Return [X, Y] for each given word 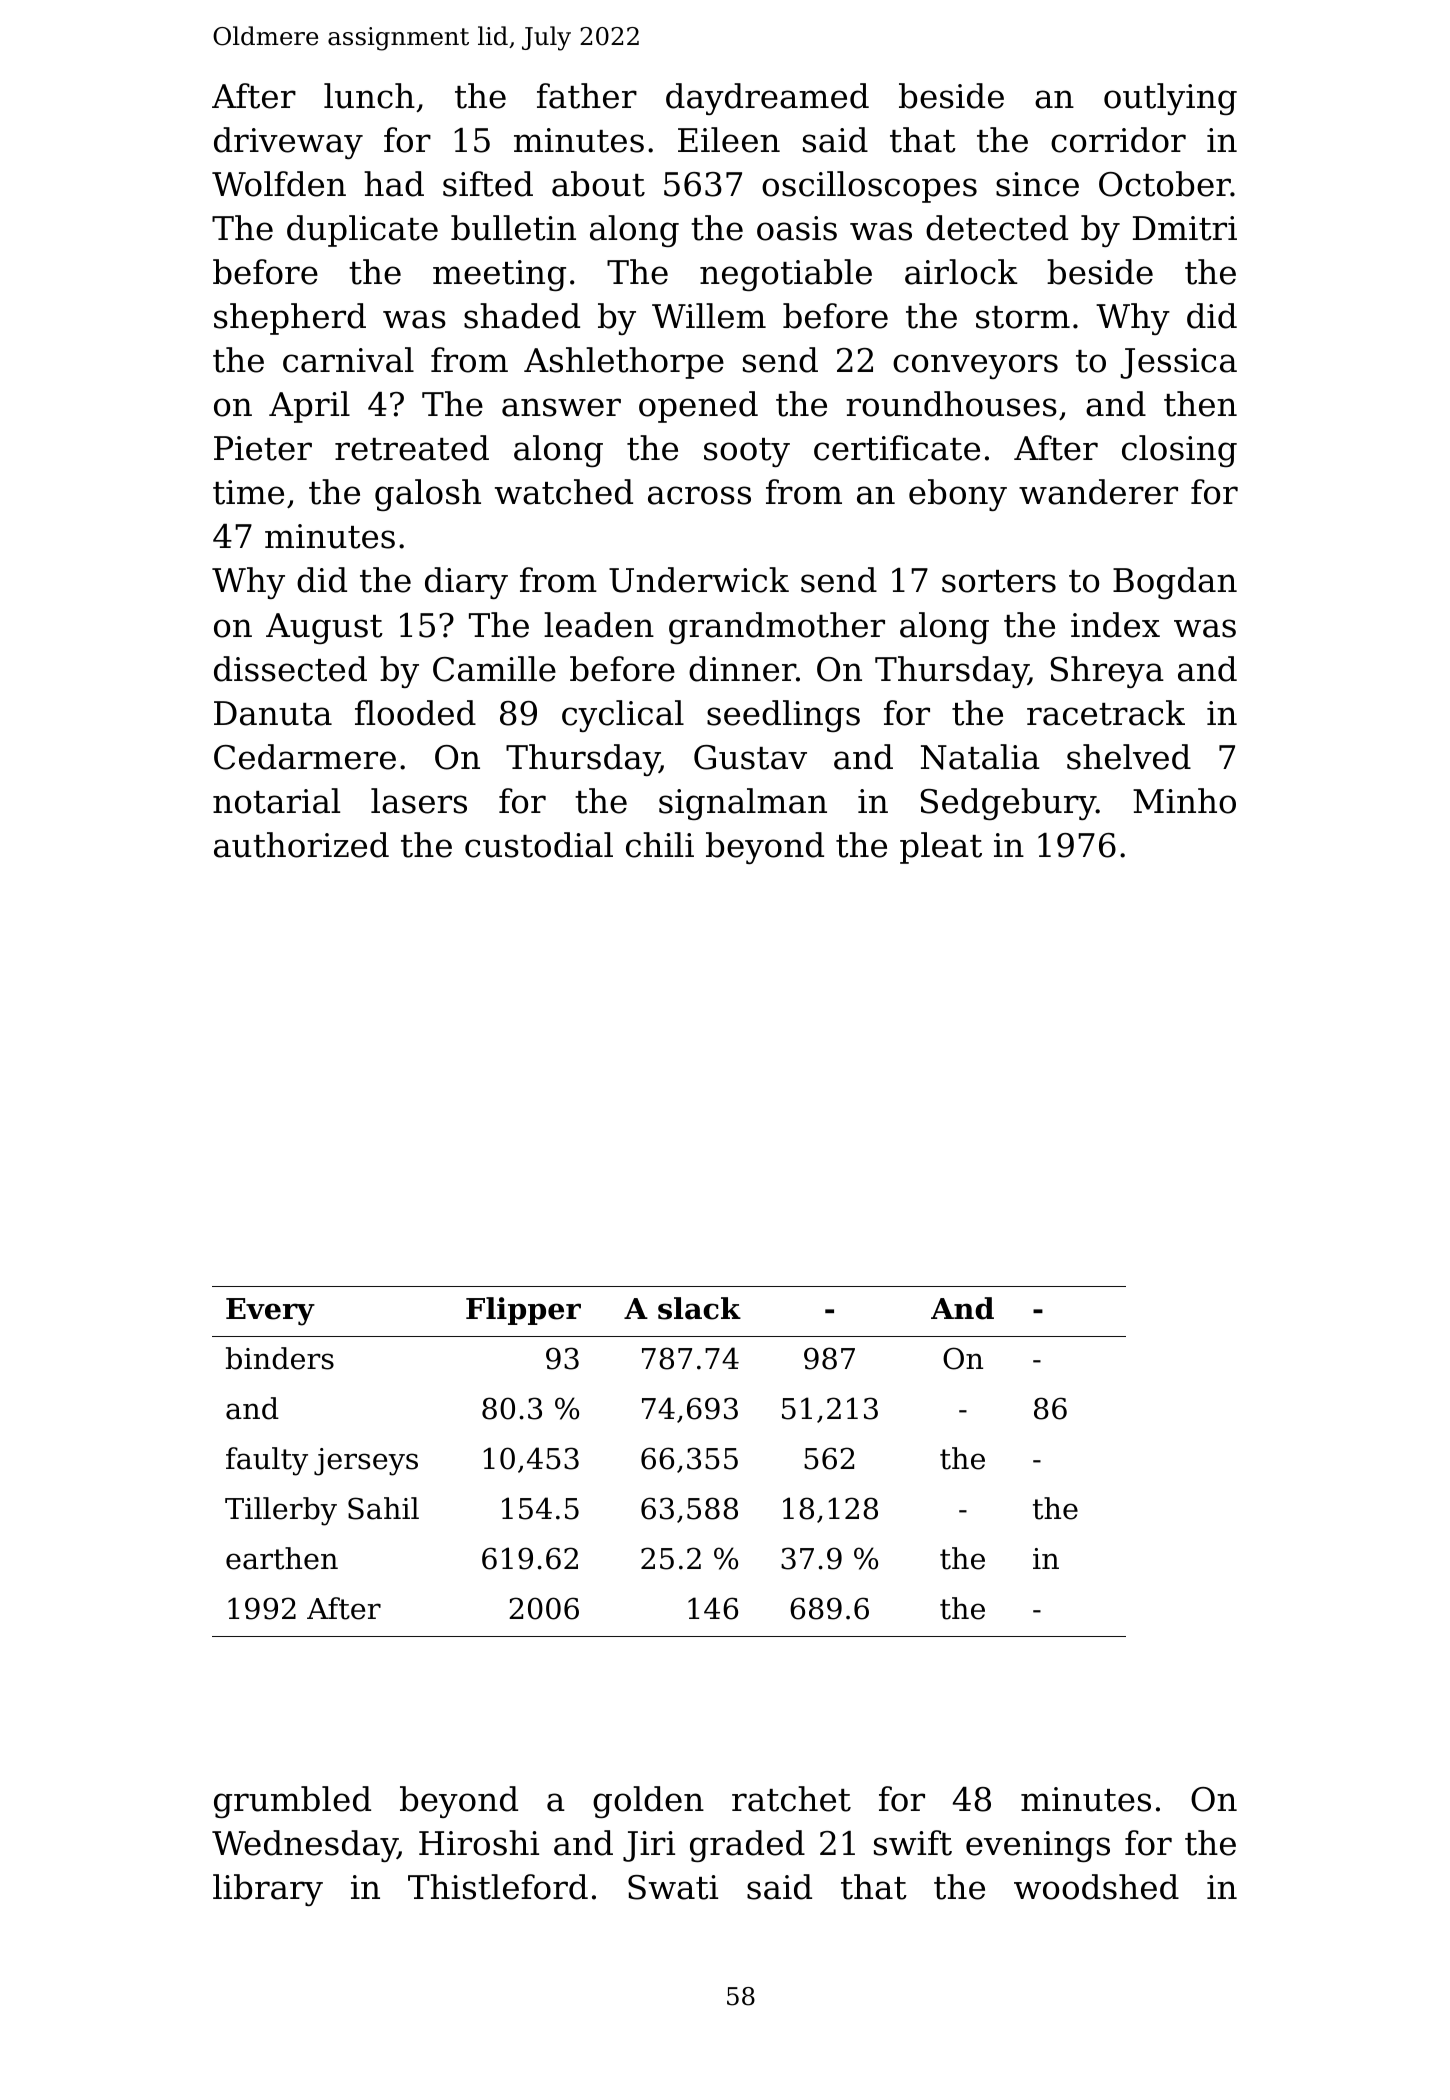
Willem [709, 316]
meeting [499, 275]
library [268, 1890]
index [1115, 625]
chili [660, 845]
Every [270, 1312]
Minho [1184, 801]
